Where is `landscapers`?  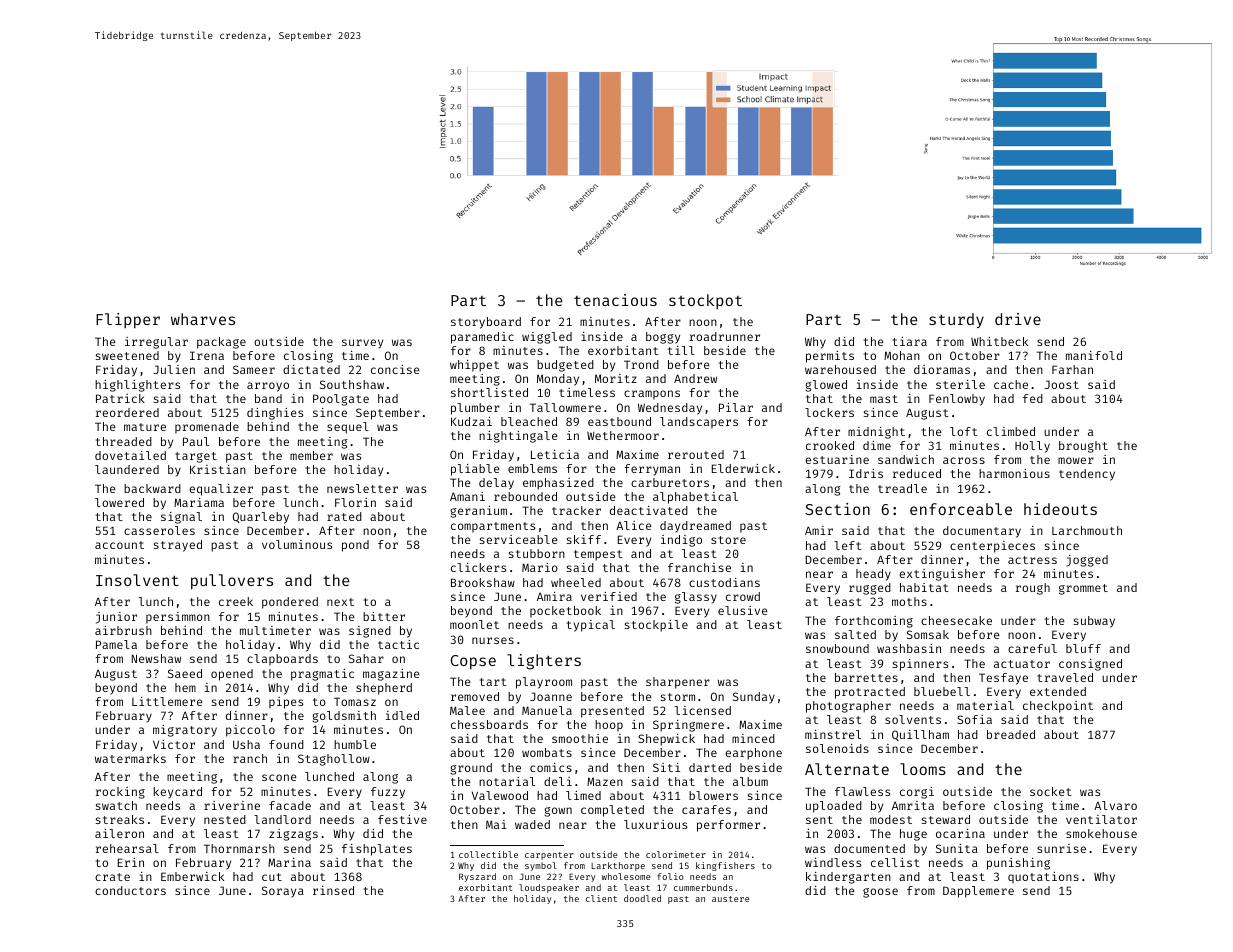
landscapers is located at coordinates (699, 423).
